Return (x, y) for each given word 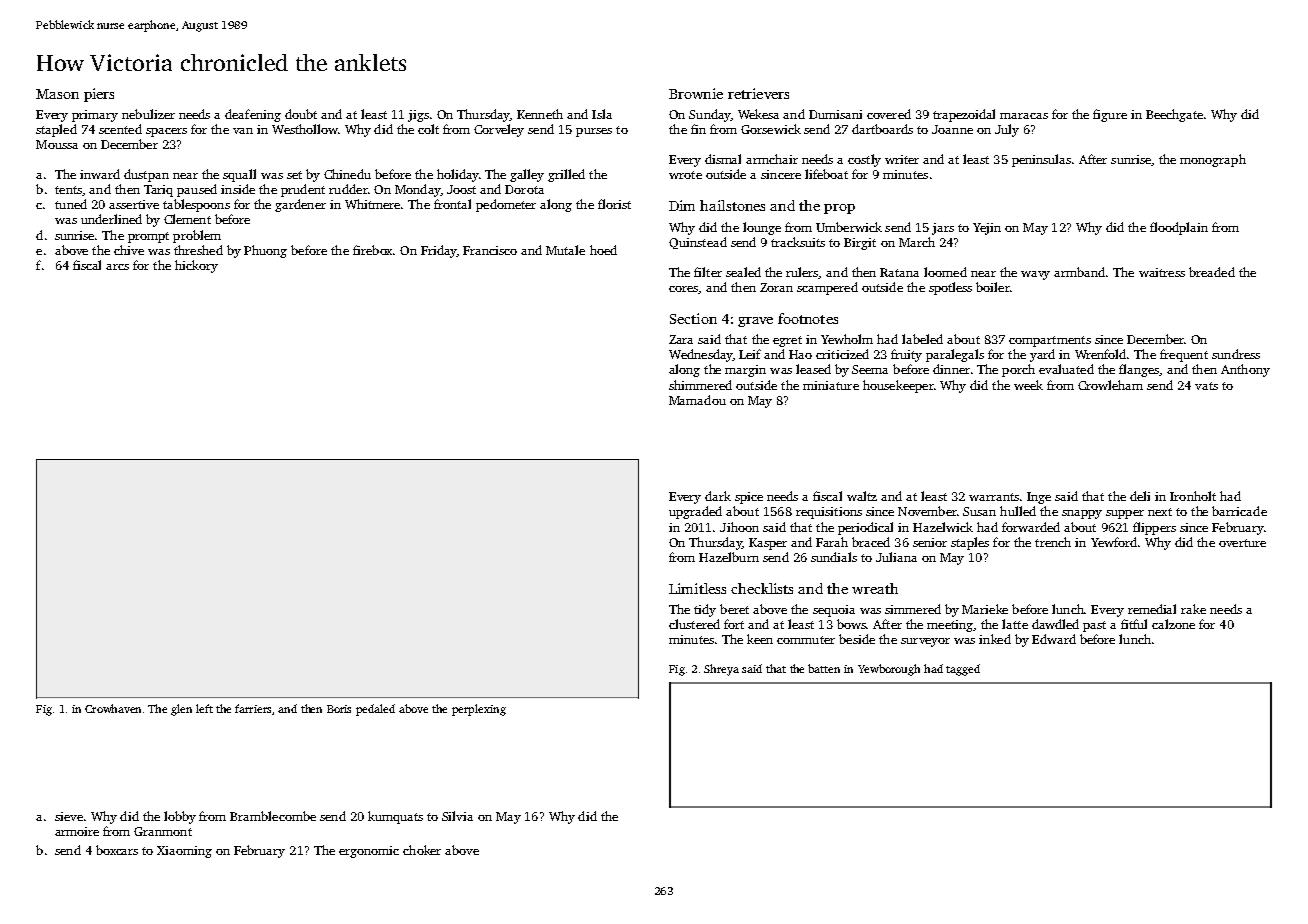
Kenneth (540, 114)
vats (1206, 386)
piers (99, 95)
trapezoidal (964, 115)
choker (422, 850)
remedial (1152, 609)
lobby (180, 817)
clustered (694, 624)
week (1028, 385)
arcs (117, 267)
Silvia (457, 816)
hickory (196, 266)
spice (749, 498)
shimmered (700, 385)
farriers (253, 708)
